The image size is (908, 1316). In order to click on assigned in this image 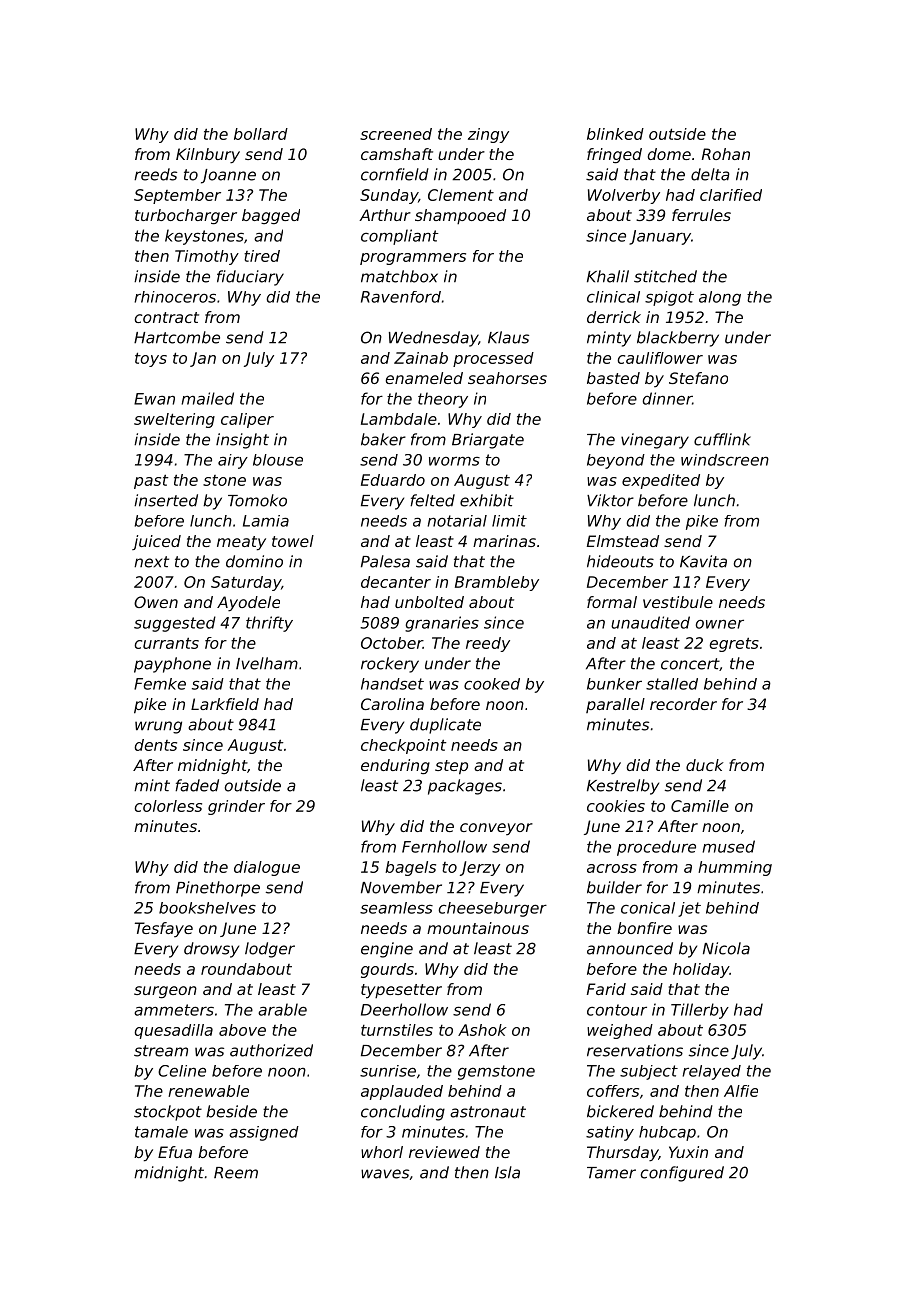, I will do `click(264, 1133)`.
